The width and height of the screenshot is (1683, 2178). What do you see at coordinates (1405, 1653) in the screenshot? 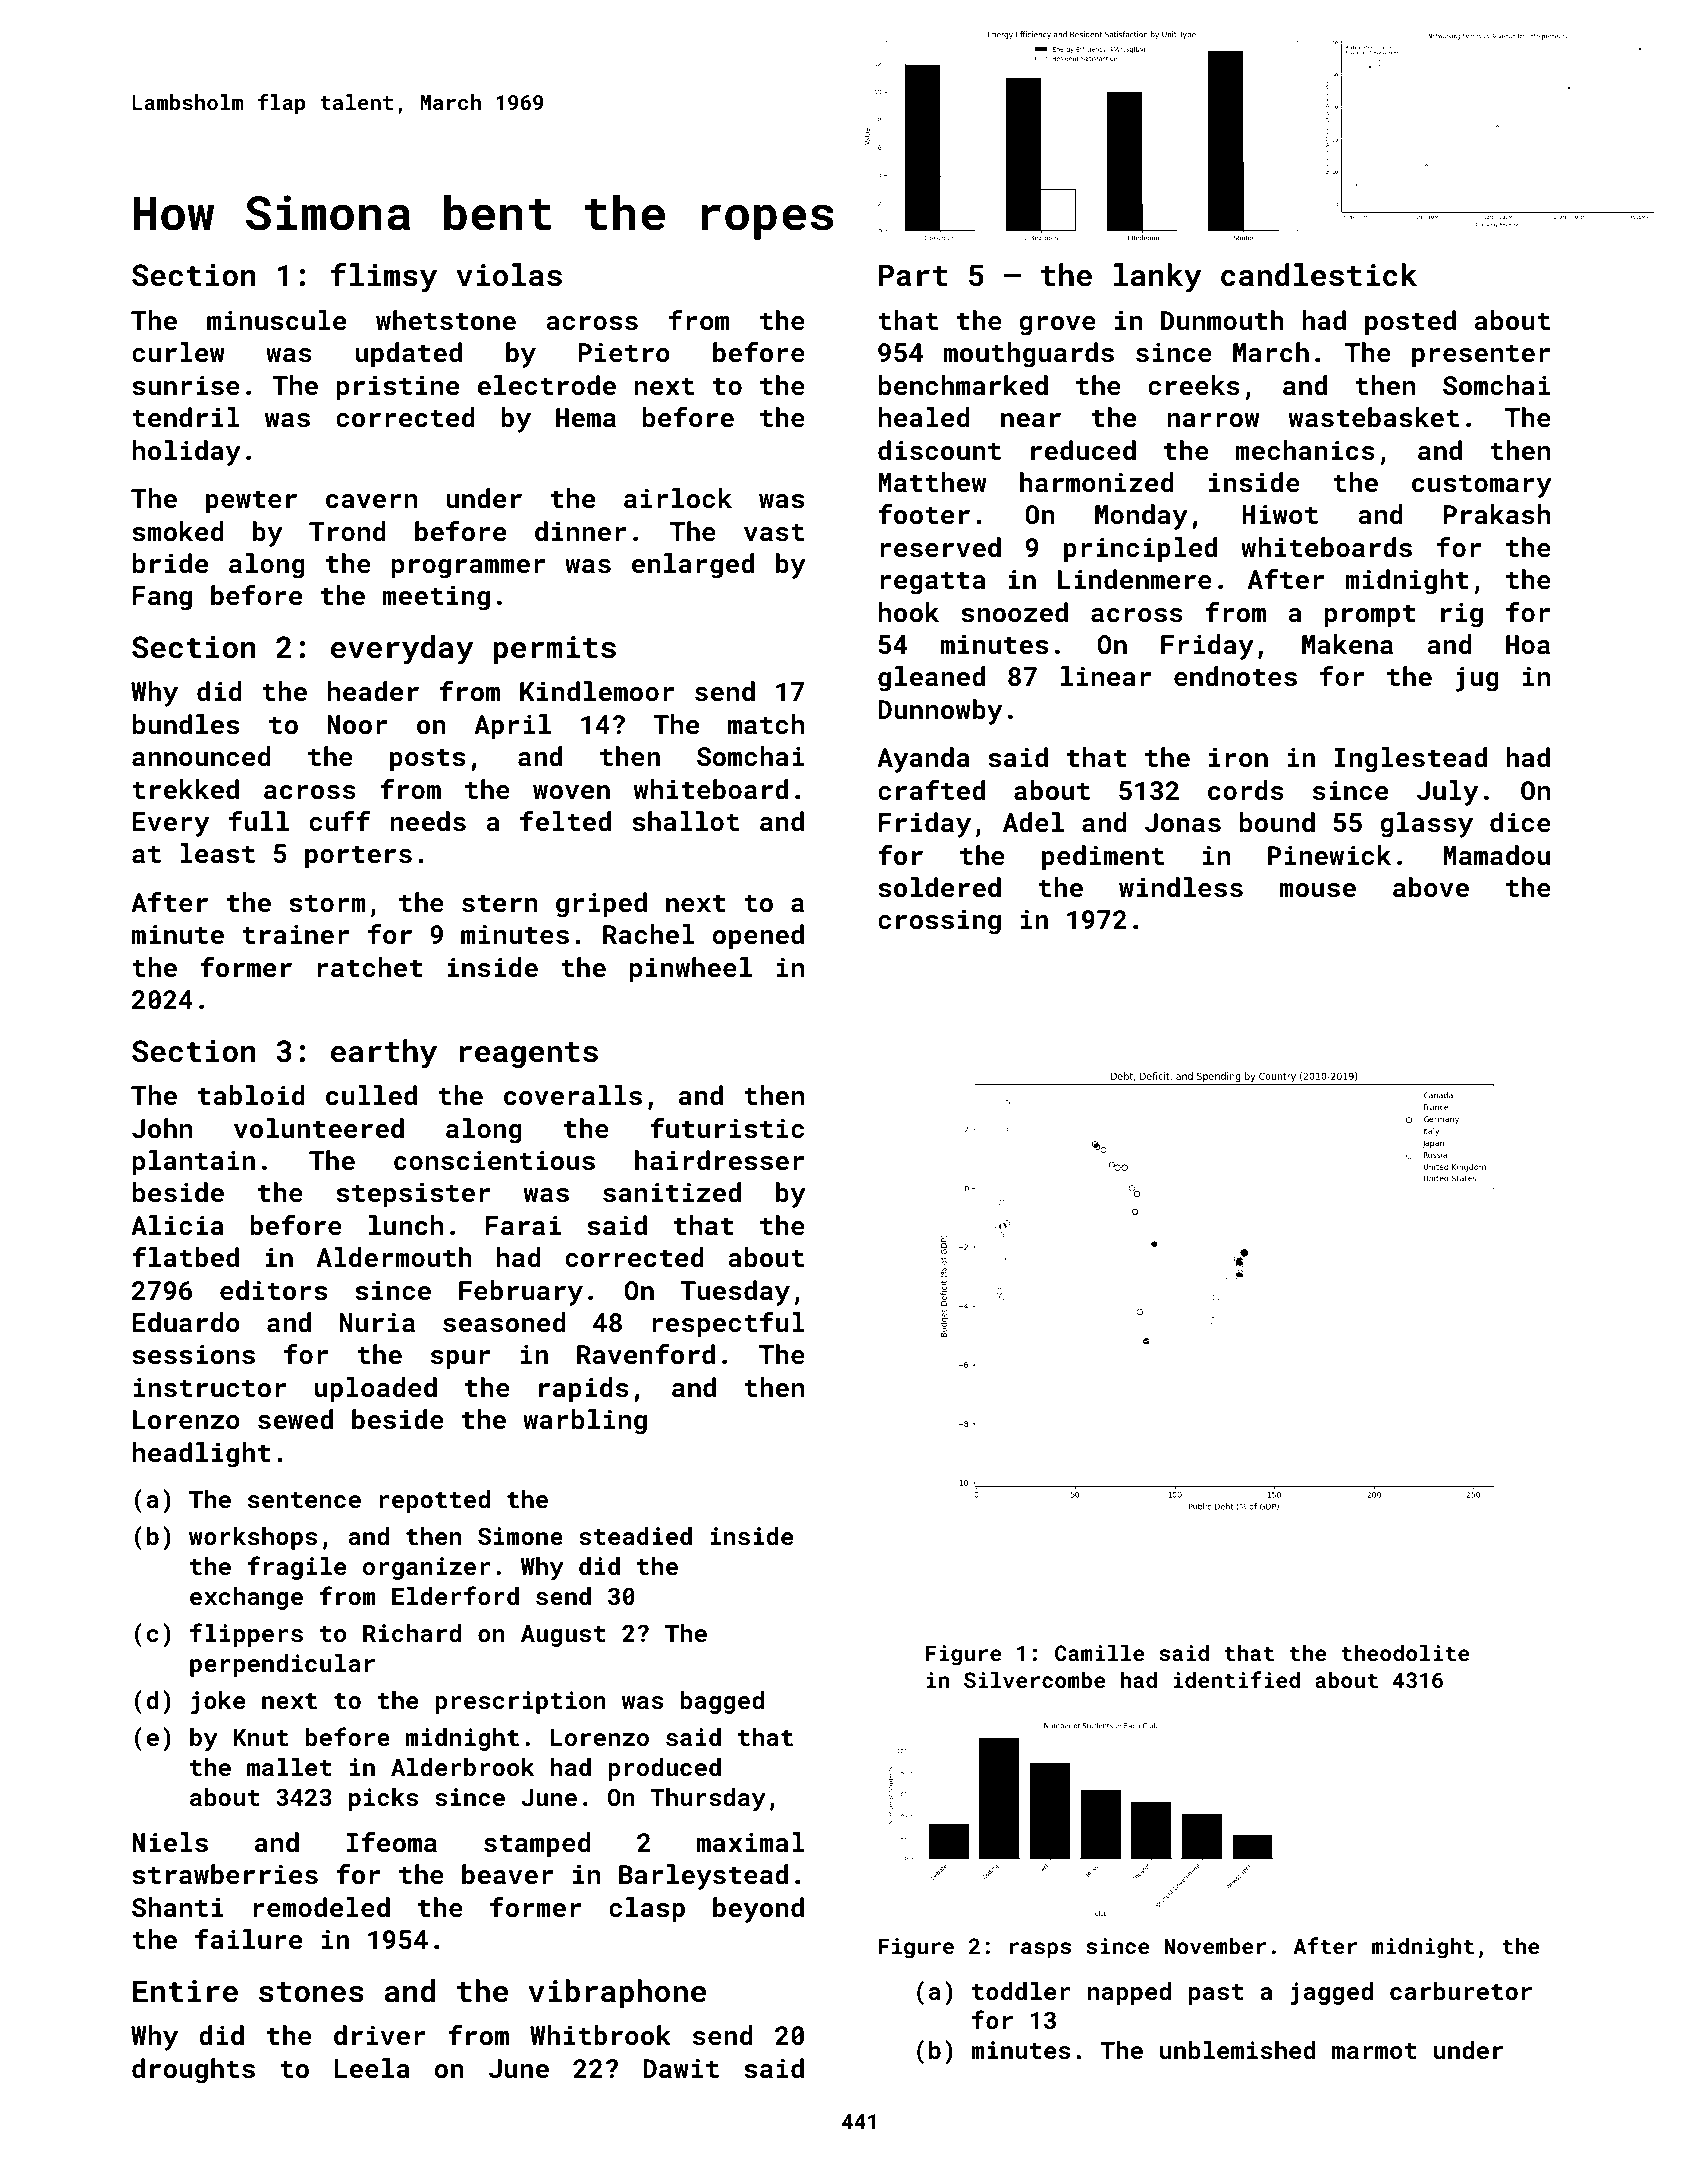
I see `theodolite` at bounding box center [1405, 1653].
